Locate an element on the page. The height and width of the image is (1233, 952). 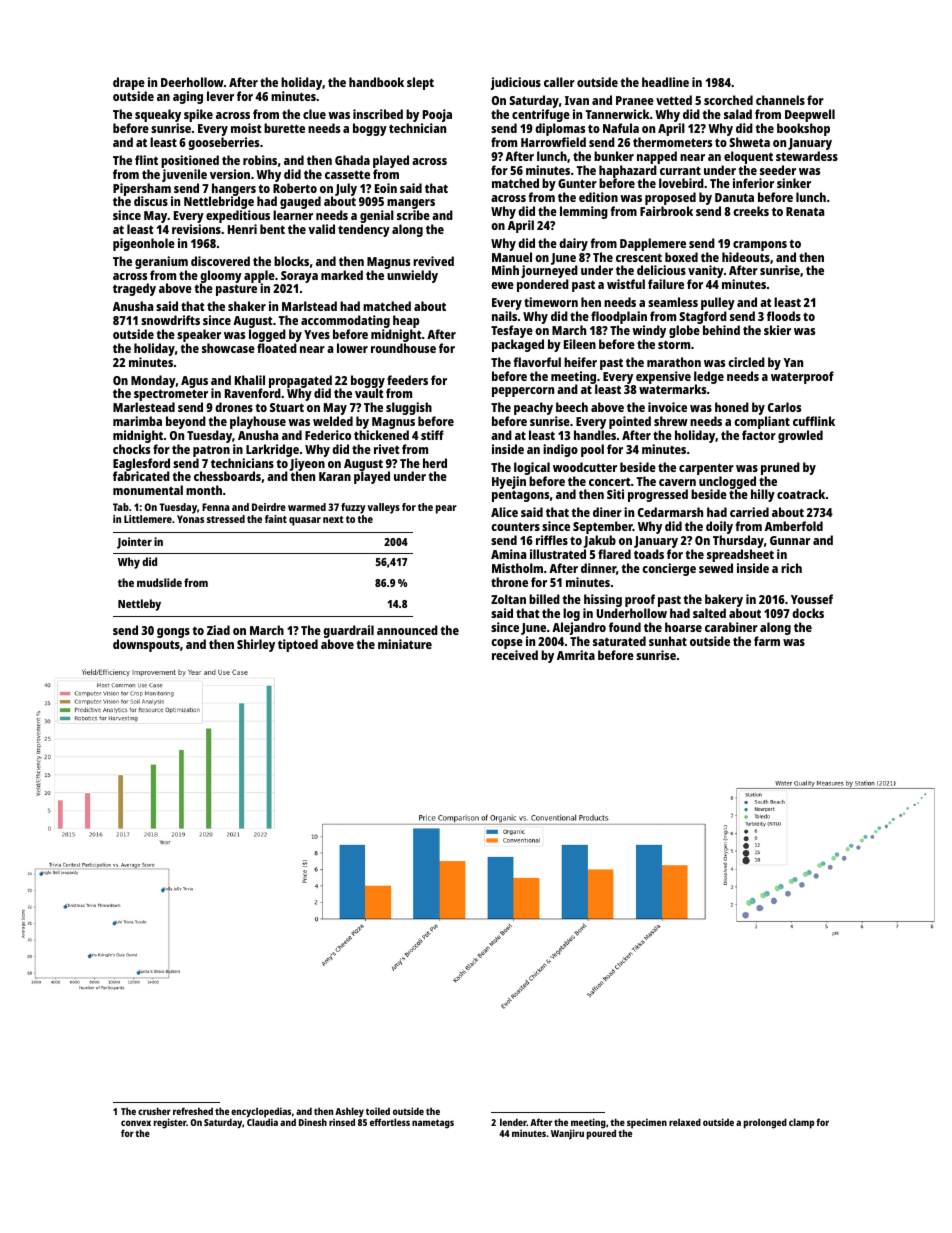
lender is located at coordinates (513, 1122).
